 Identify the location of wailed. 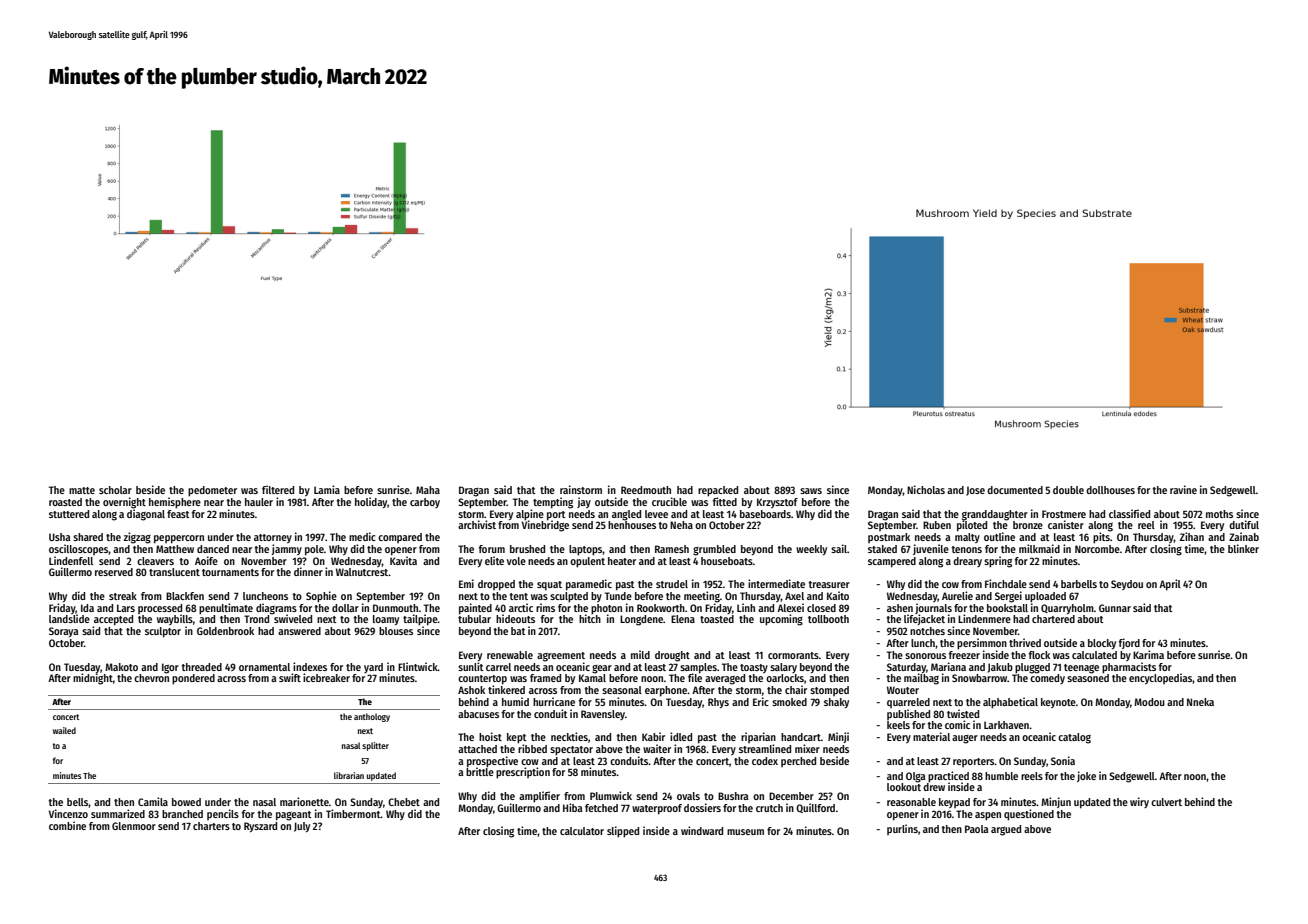
(64, 730).
